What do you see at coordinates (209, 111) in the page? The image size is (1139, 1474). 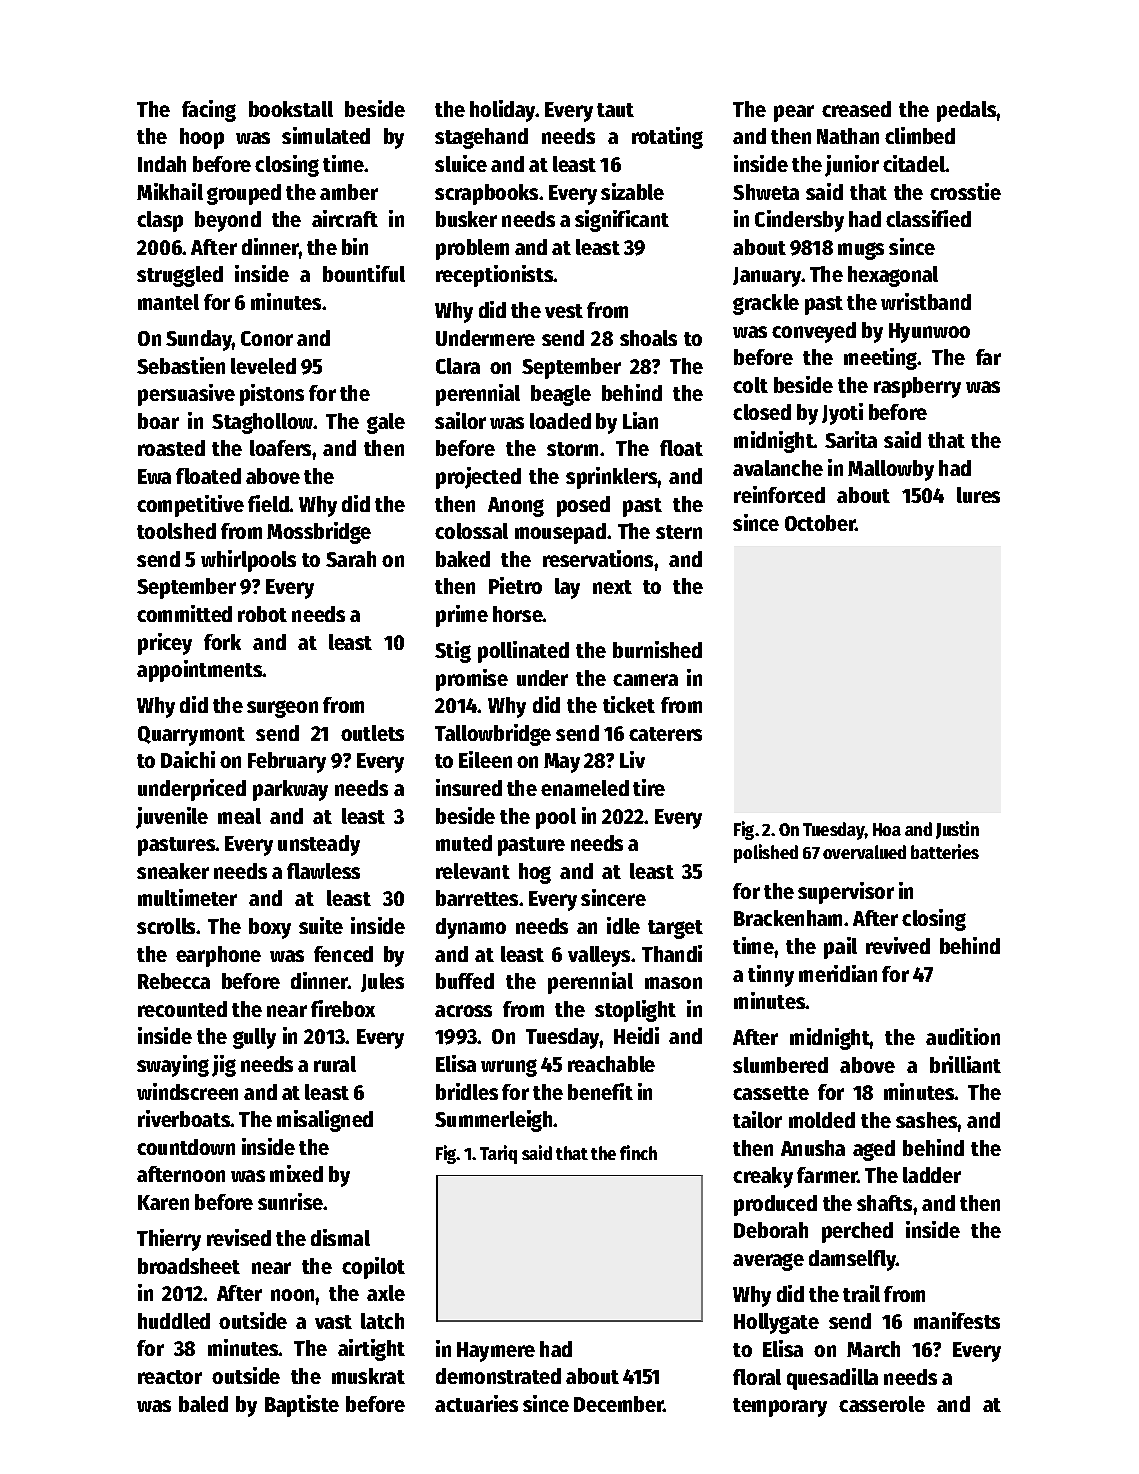 I see `facing` at bounding box center [209, 111].
